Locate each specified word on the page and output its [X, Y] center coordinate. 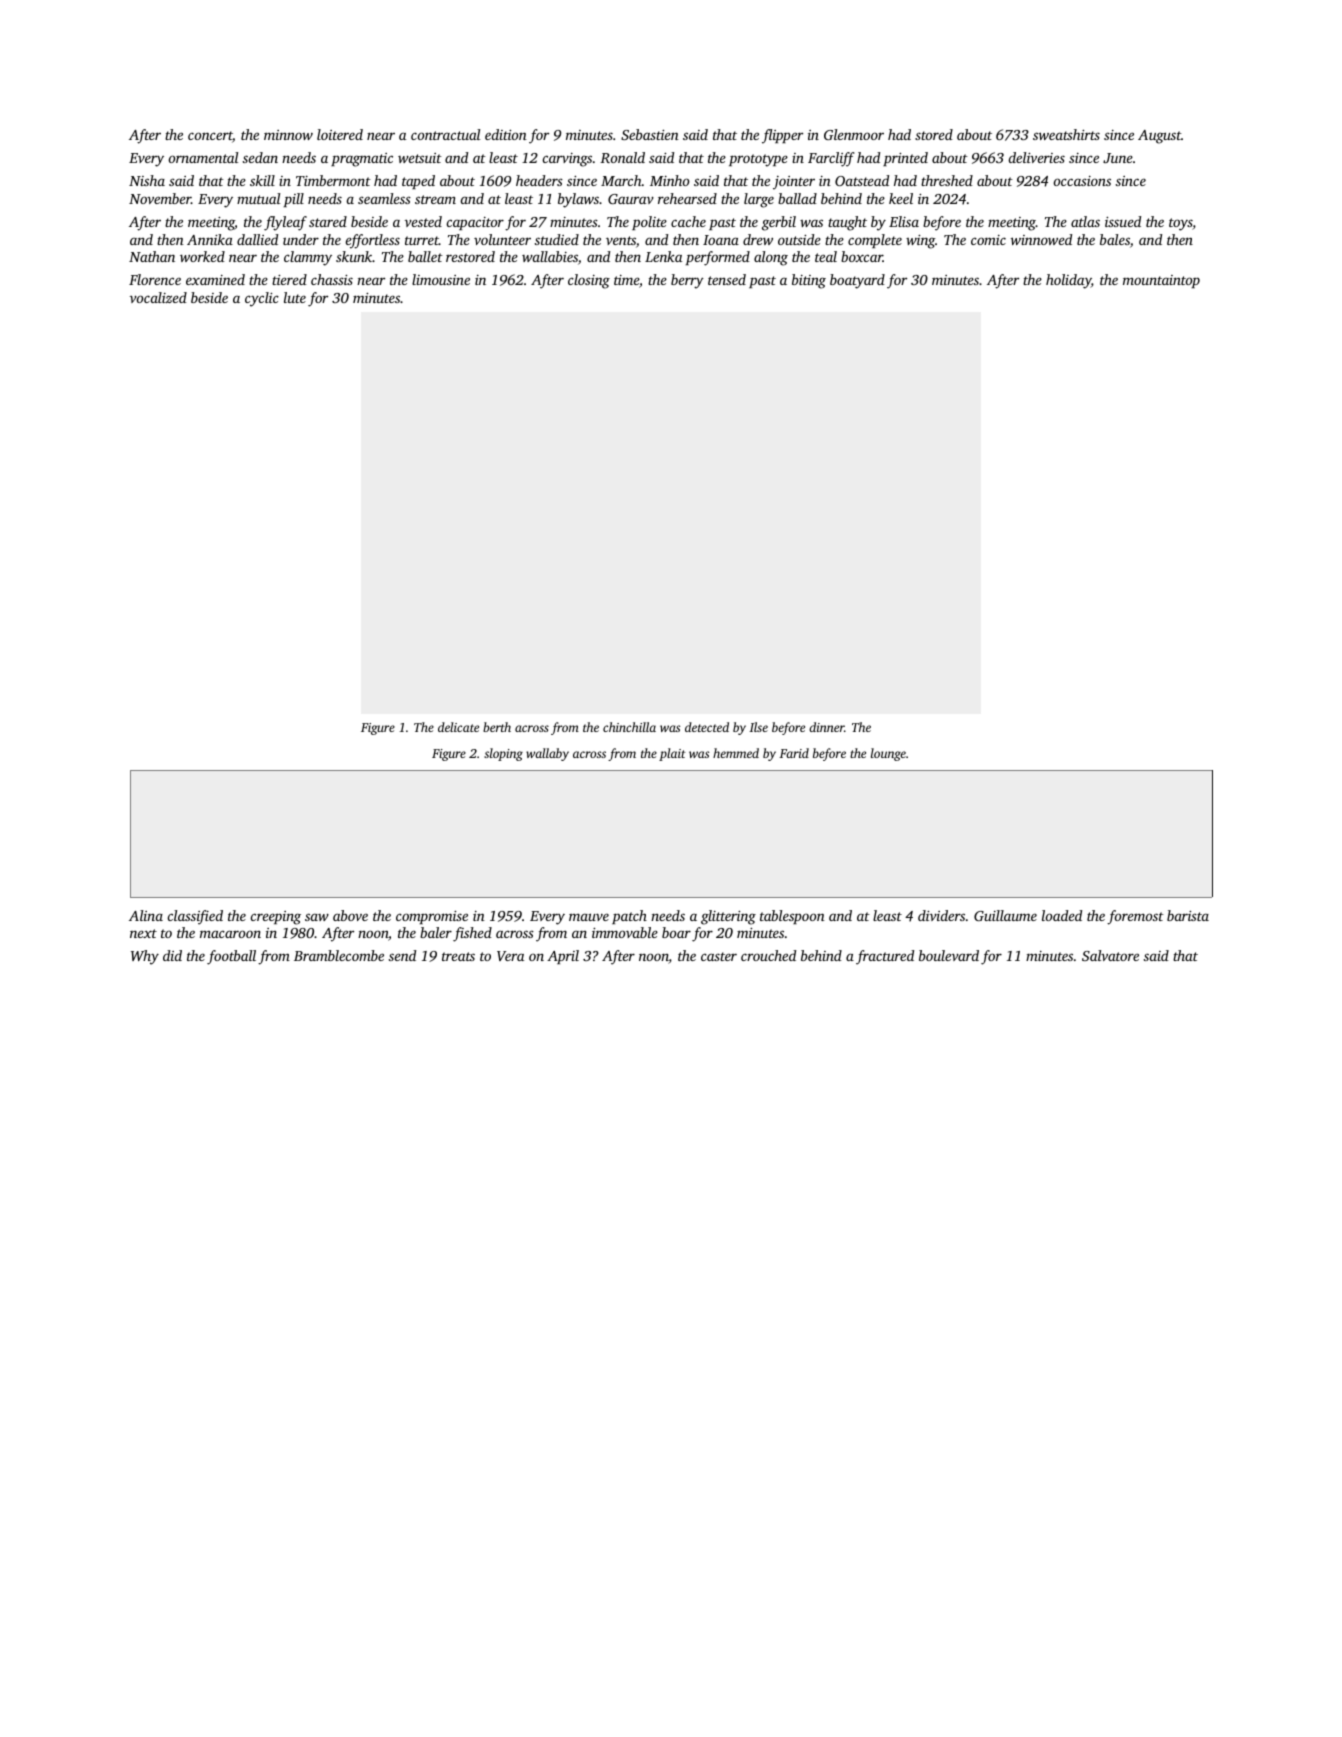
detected [707, 727]
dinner [826, 727]
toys [1181, 224]
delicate [458, 727]
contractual [445, 134]
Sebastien [650, 134]
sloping [503, 754]
